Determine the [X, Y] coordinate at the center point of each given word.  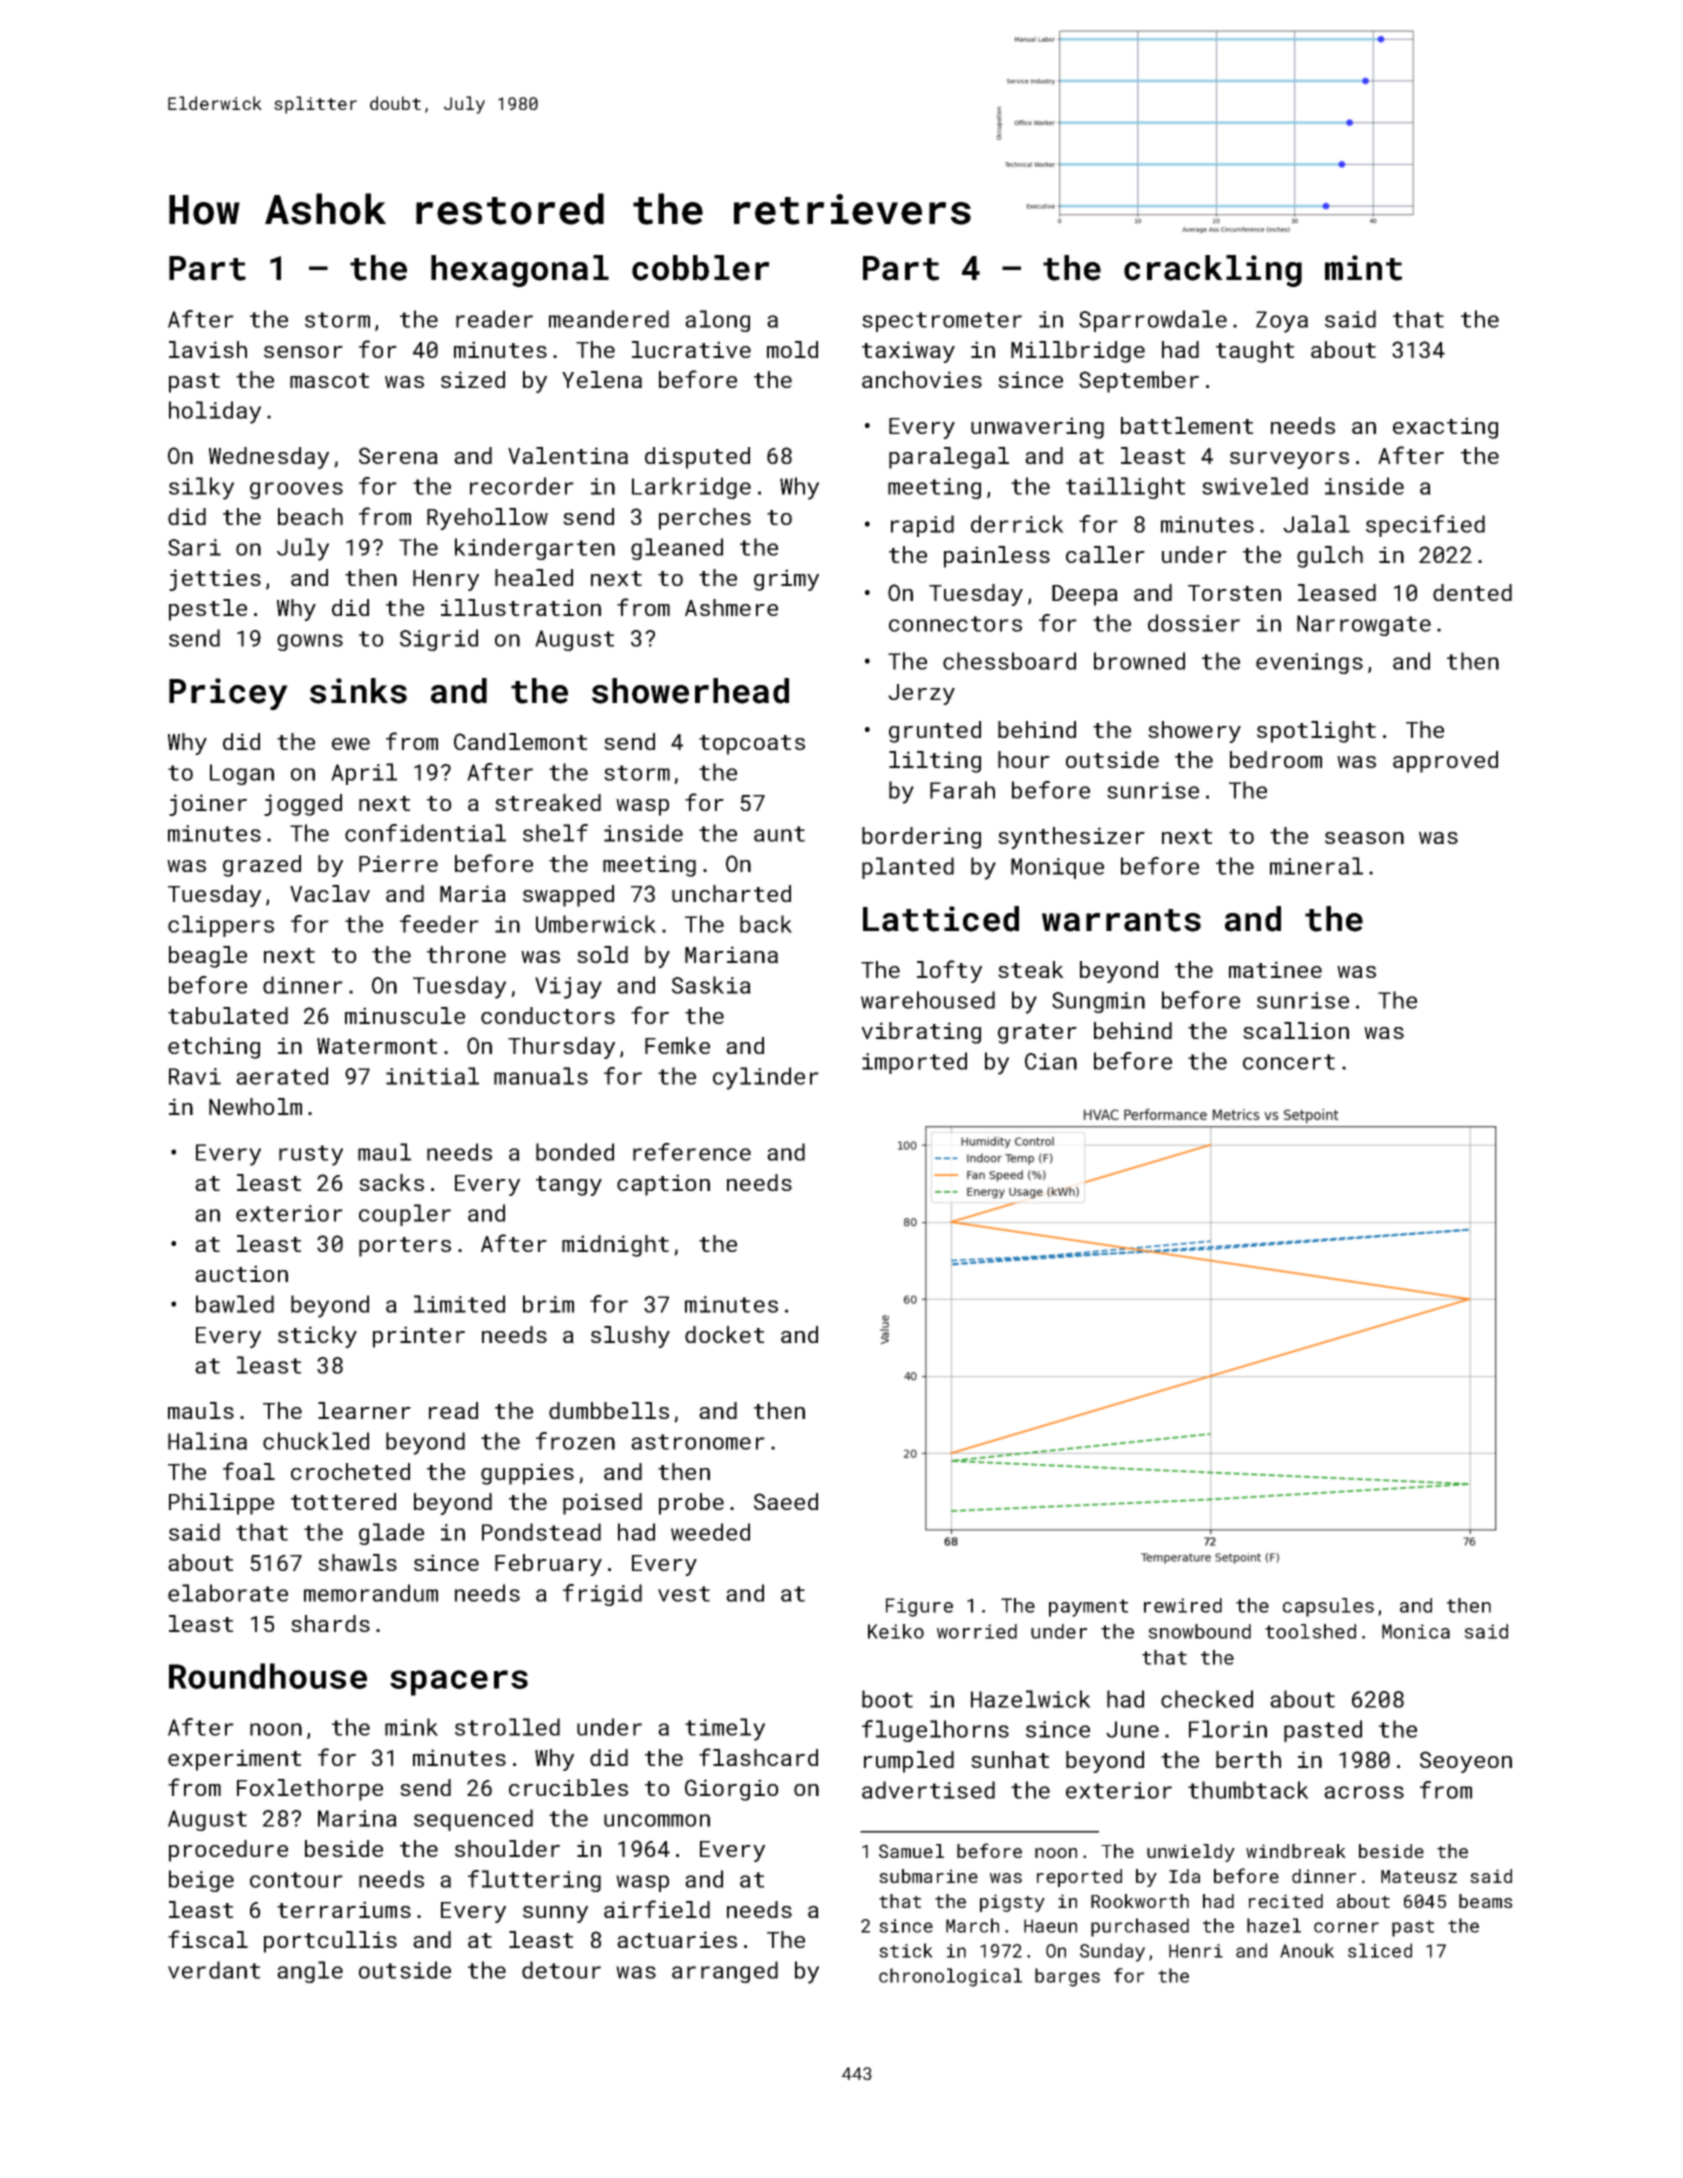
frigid [602, 1595]
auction [241, 1273]
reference [692, 1152]
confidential [425, 833]
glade [391, 1534]
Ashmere [731, 607]
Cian [1051, 1061]
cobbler [701, 268]
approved [1445, 762]
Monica [1416, 1631]
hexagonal [520, 271]
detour [561, 1970]
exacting [1445, 428]
